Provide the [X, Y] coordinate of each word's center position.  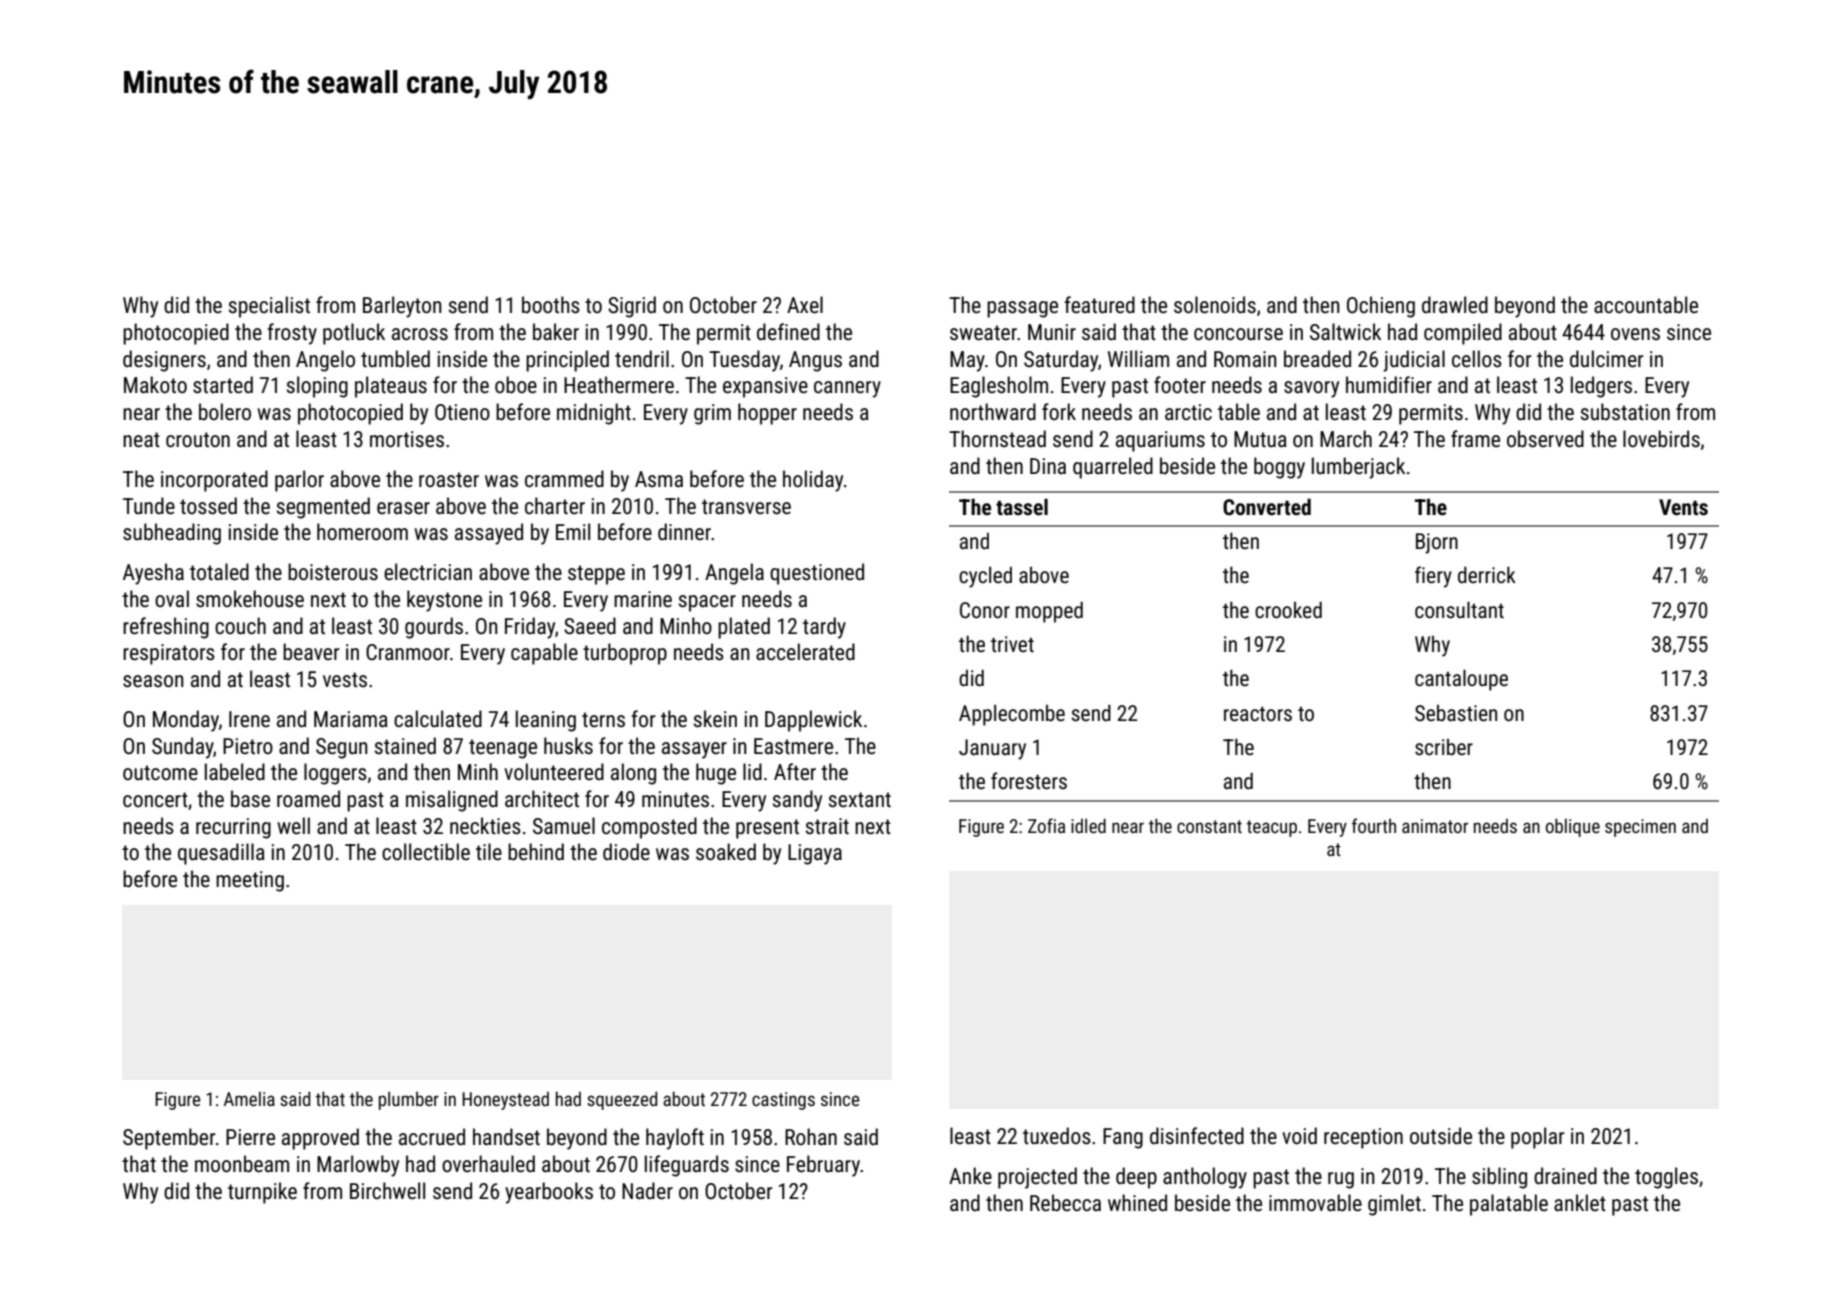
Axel [805, 305]
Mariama [351, 719]
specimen [1640, 828]
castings [783, 1101]
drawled [1455, 305]
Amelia [249, 1098]
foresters [1029, 781]
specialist [269, 307]
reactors [1258, 714]
